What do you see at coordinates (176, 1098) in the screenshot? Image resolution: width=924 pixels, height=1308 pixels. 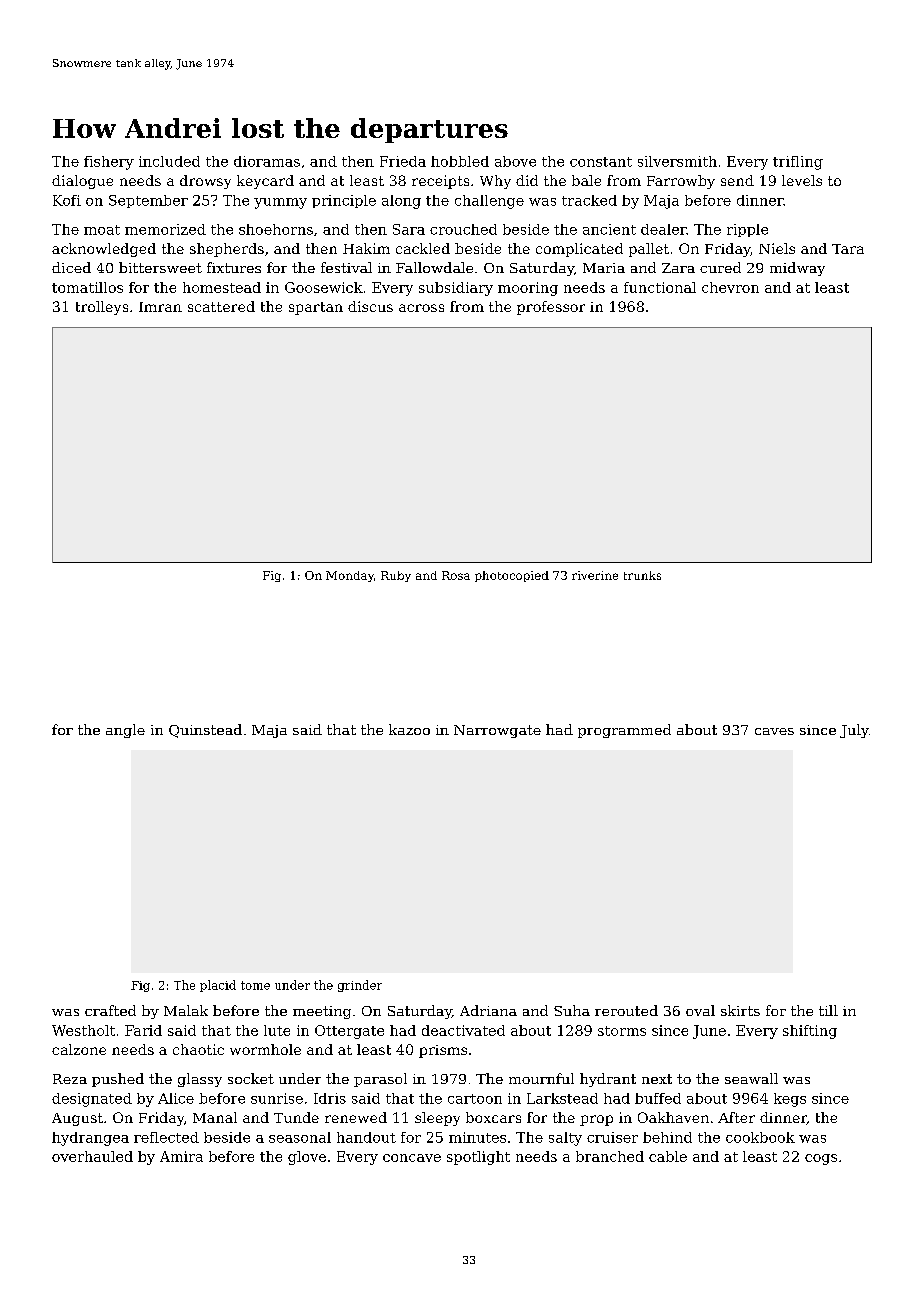 I see `Alice` at bounding box center [176, 1098].
